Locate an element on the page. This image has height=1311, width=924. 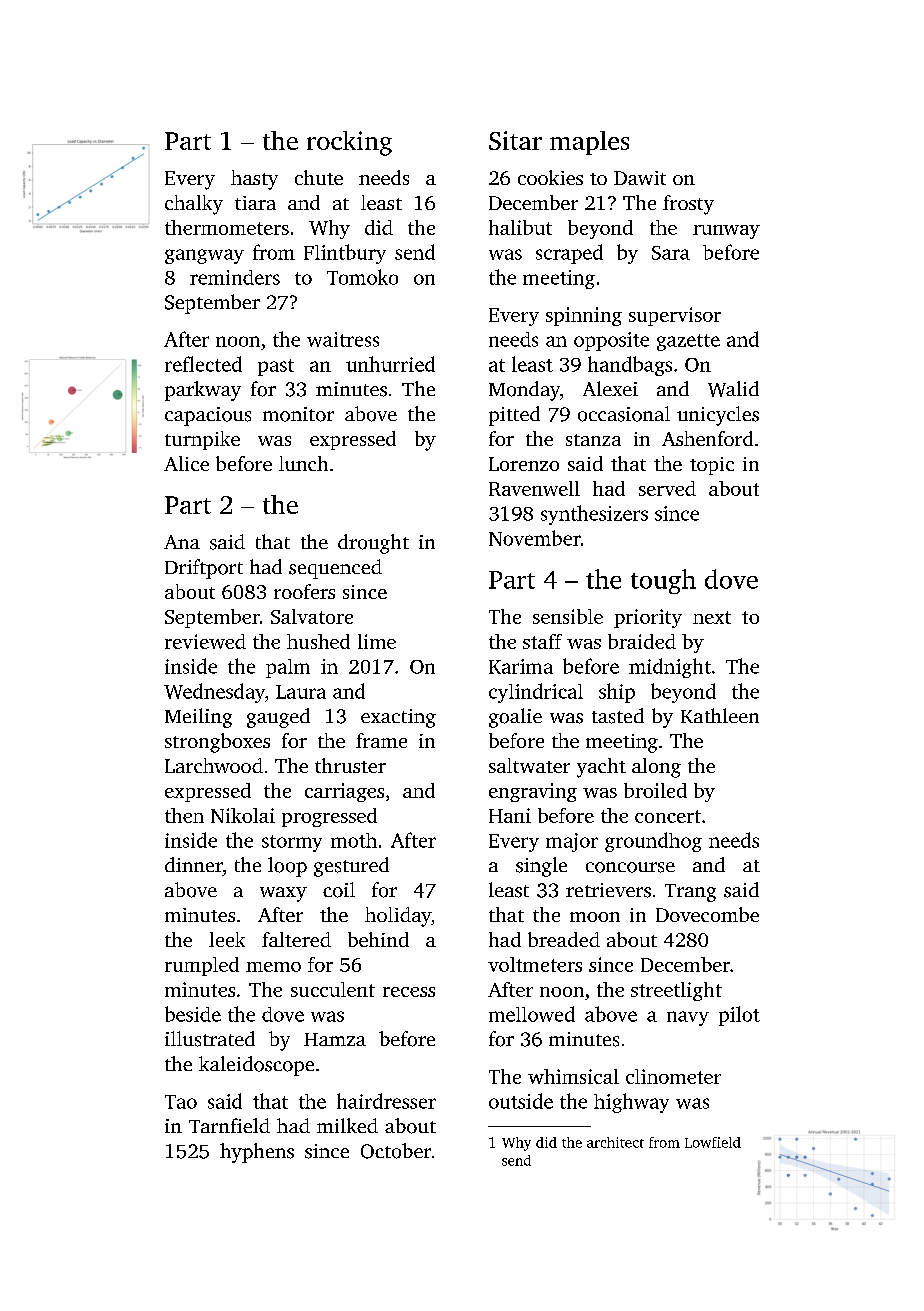
then is located at coordinates (184, 815).
